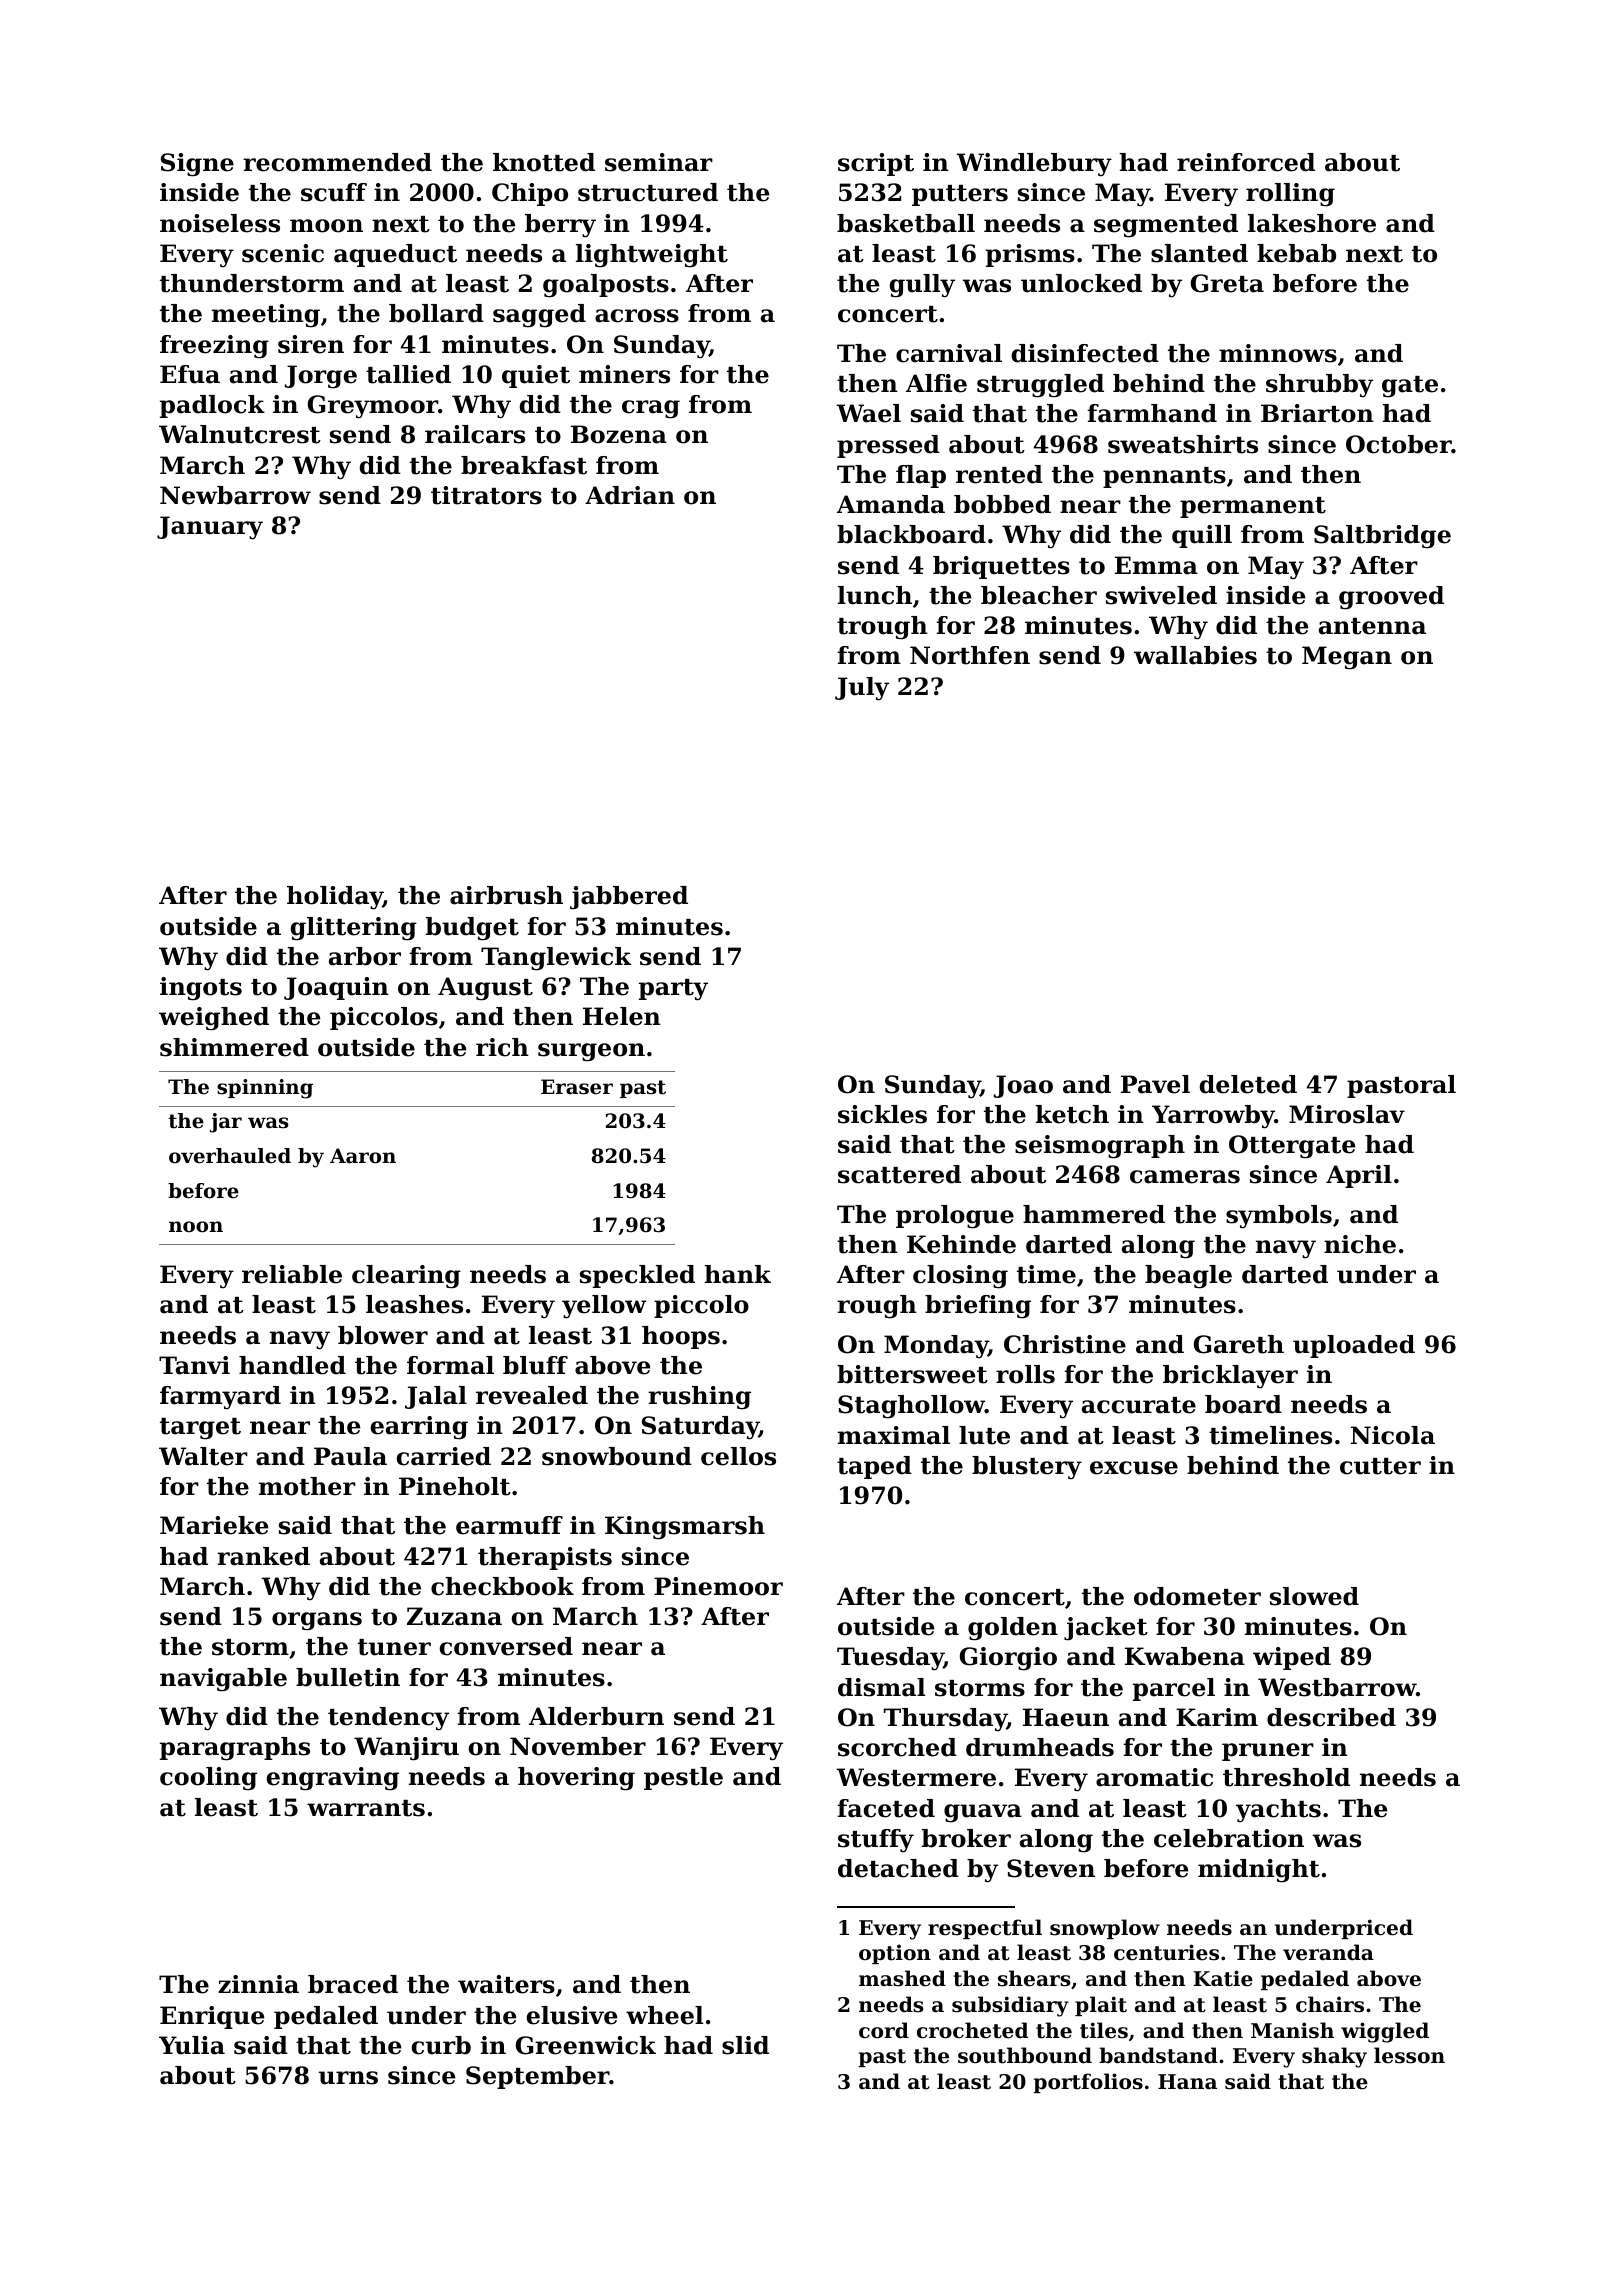 Image resolution: width=1620 pixels, height=2292 pixels. Describe the element at coordinates (891, 504) in the screenshot. I see `Amanda` at that location.
